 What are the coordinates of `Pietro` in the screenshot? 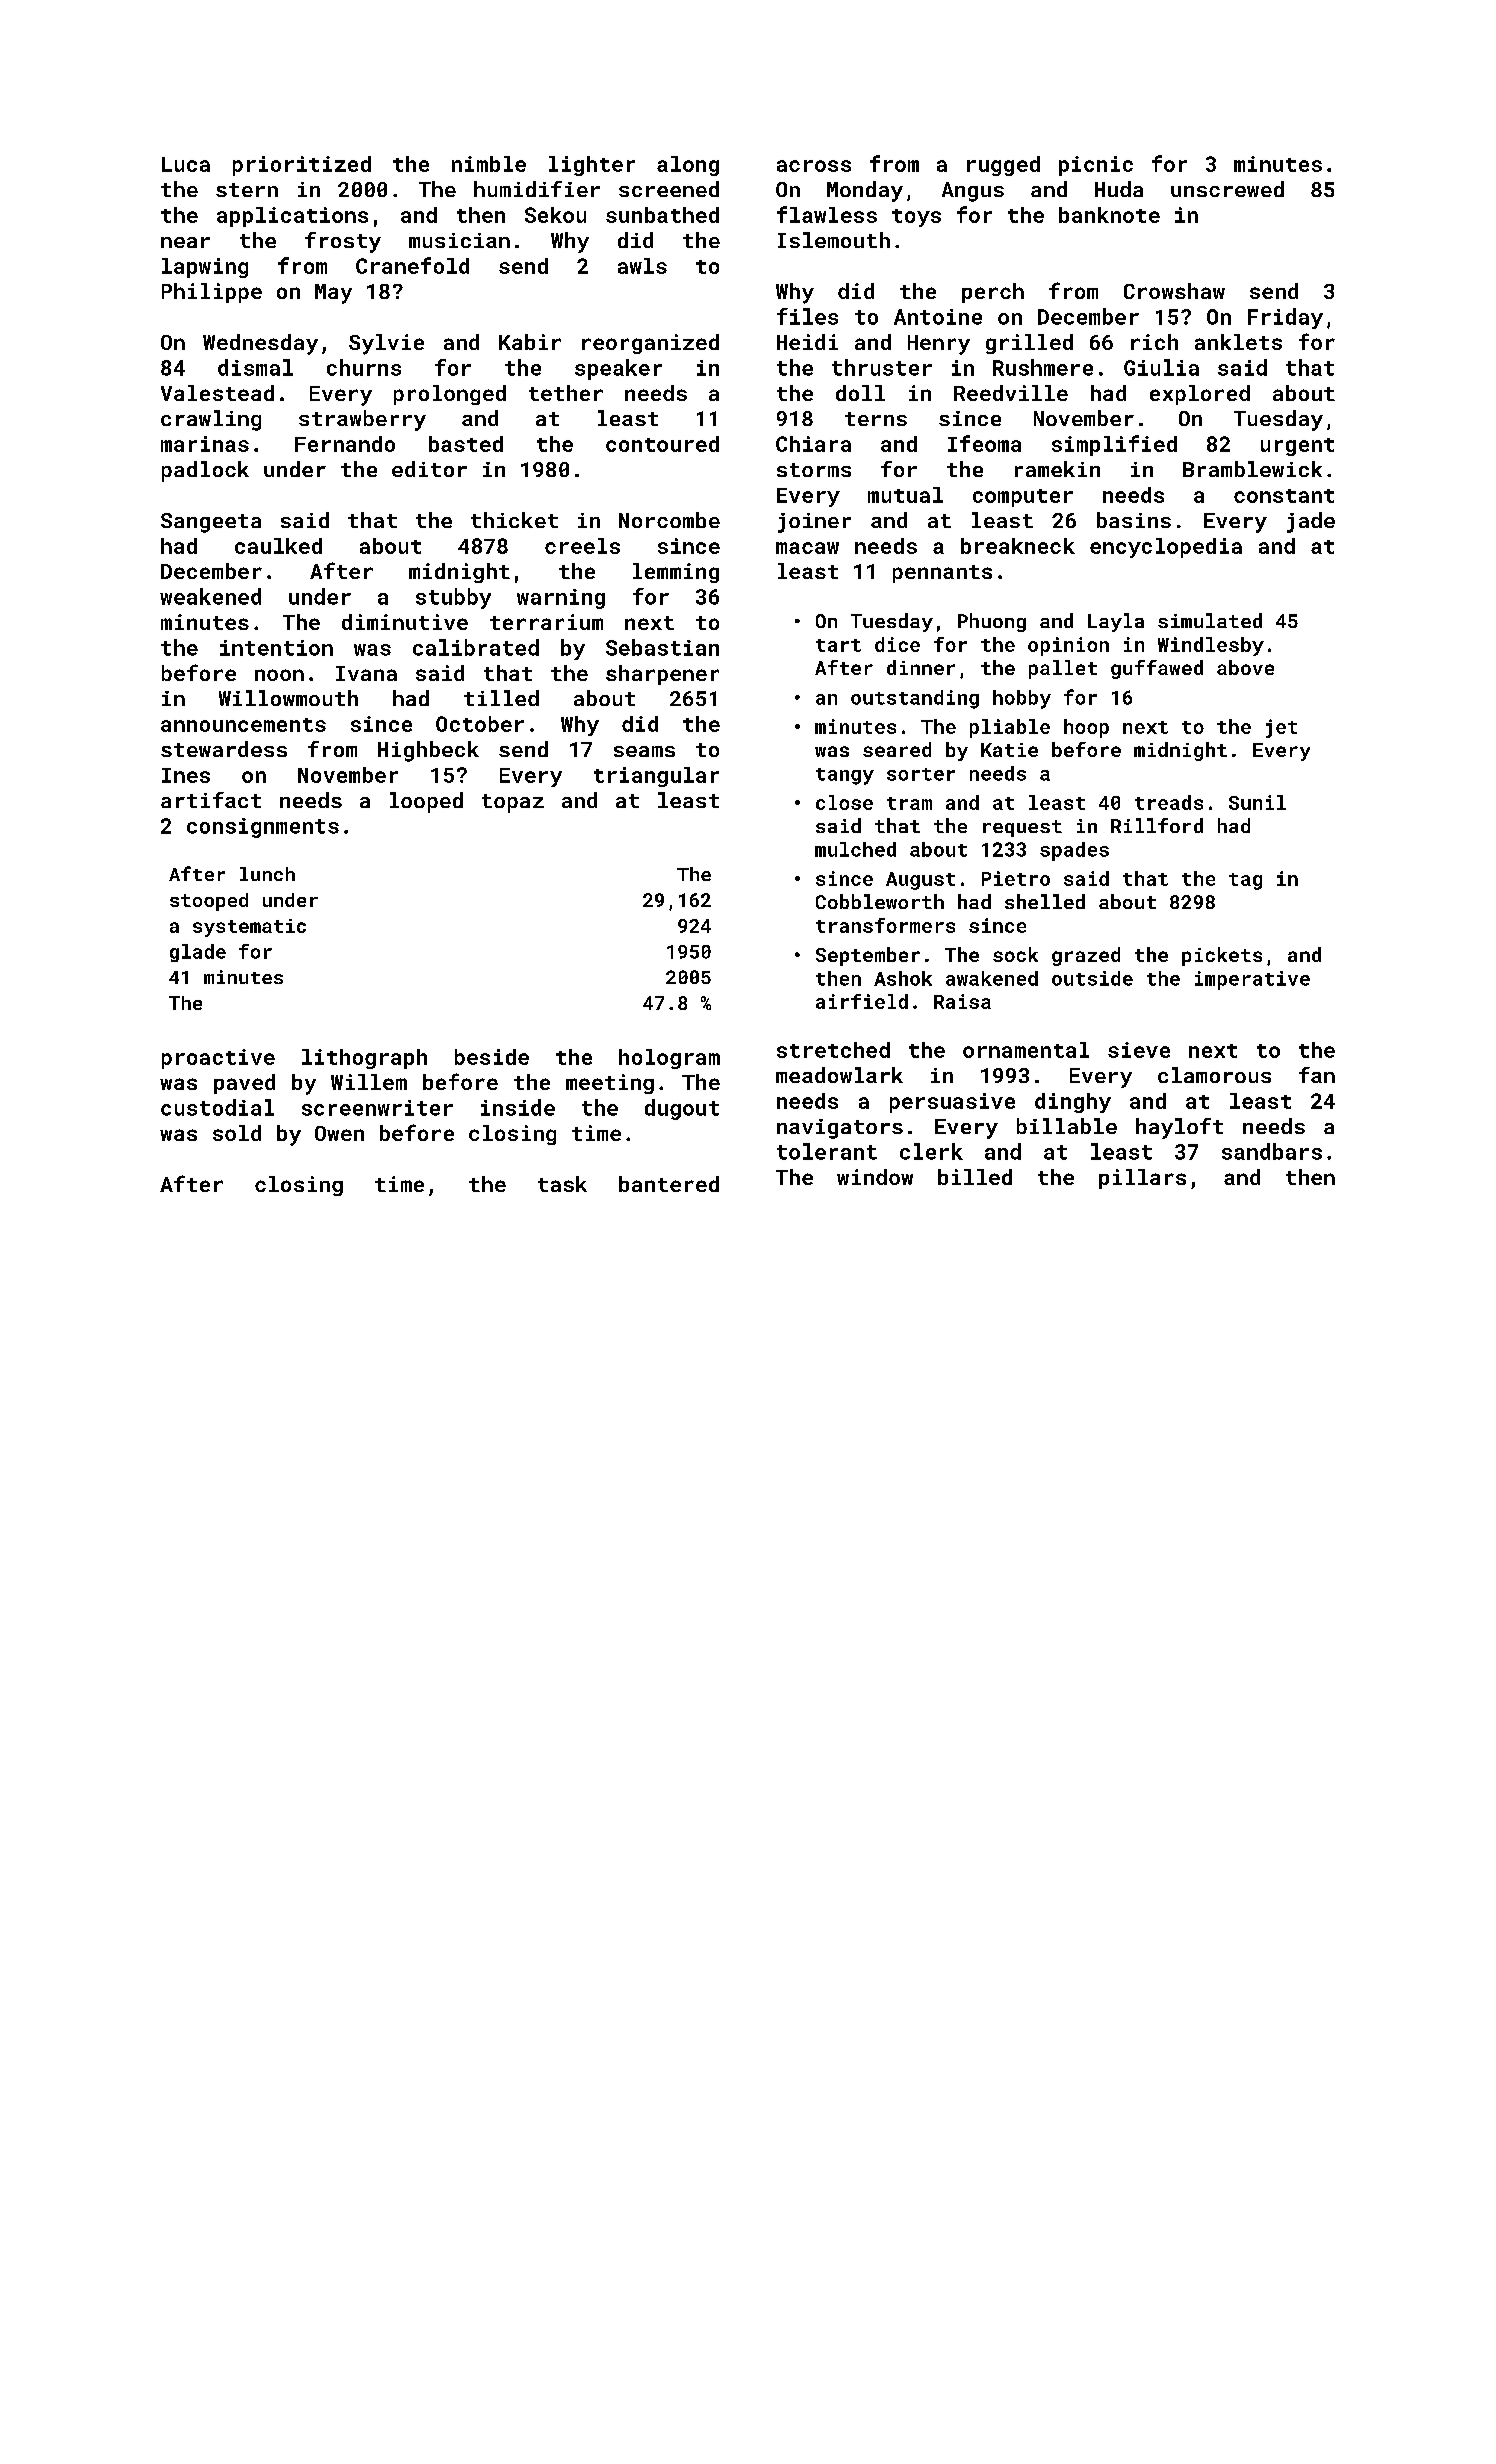 It's located at (1016, 878).
